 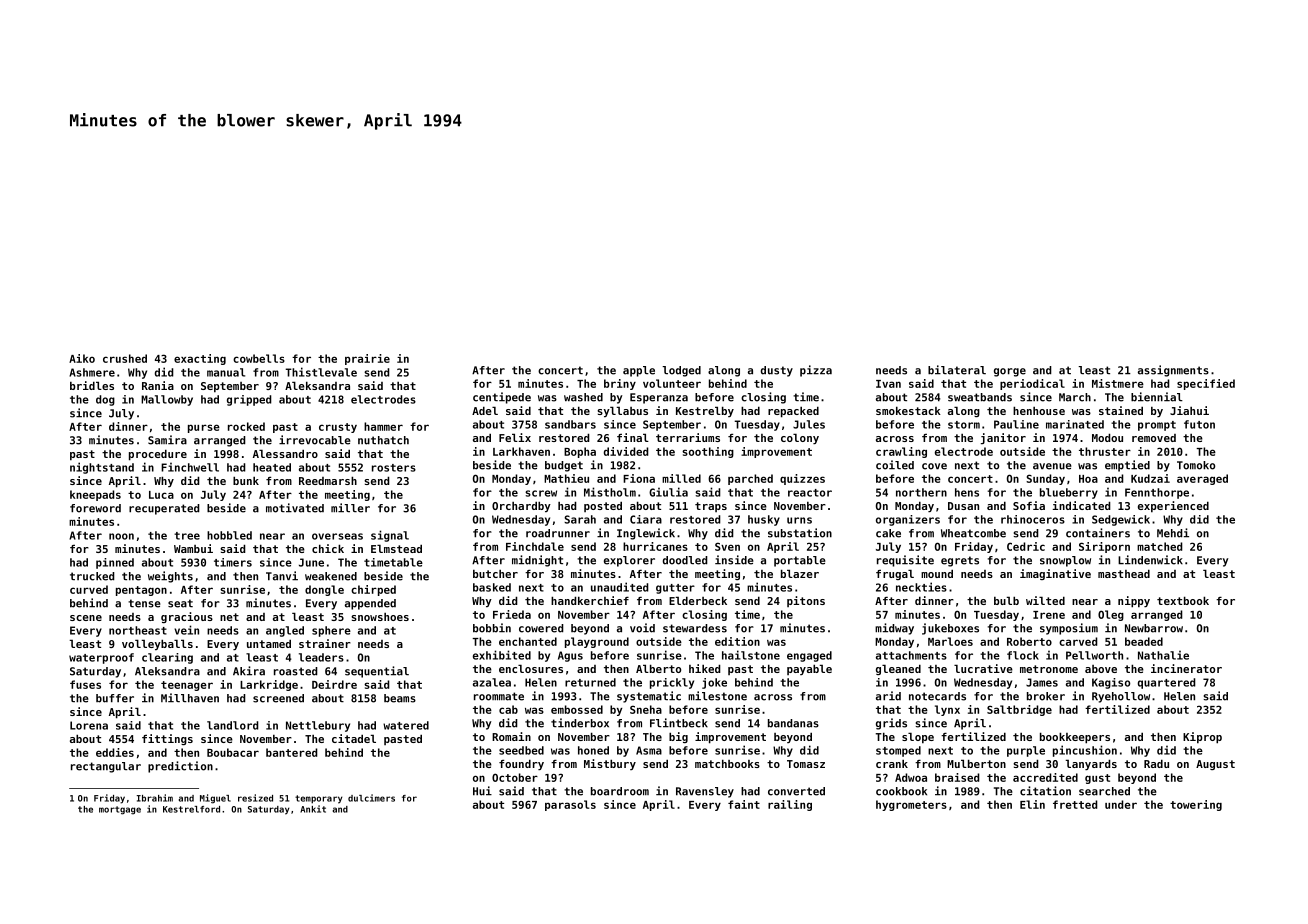 What do you see at coordinates (620, 587) in the screenshot?
I see `unaudited` at bounding box center [620, 587].
